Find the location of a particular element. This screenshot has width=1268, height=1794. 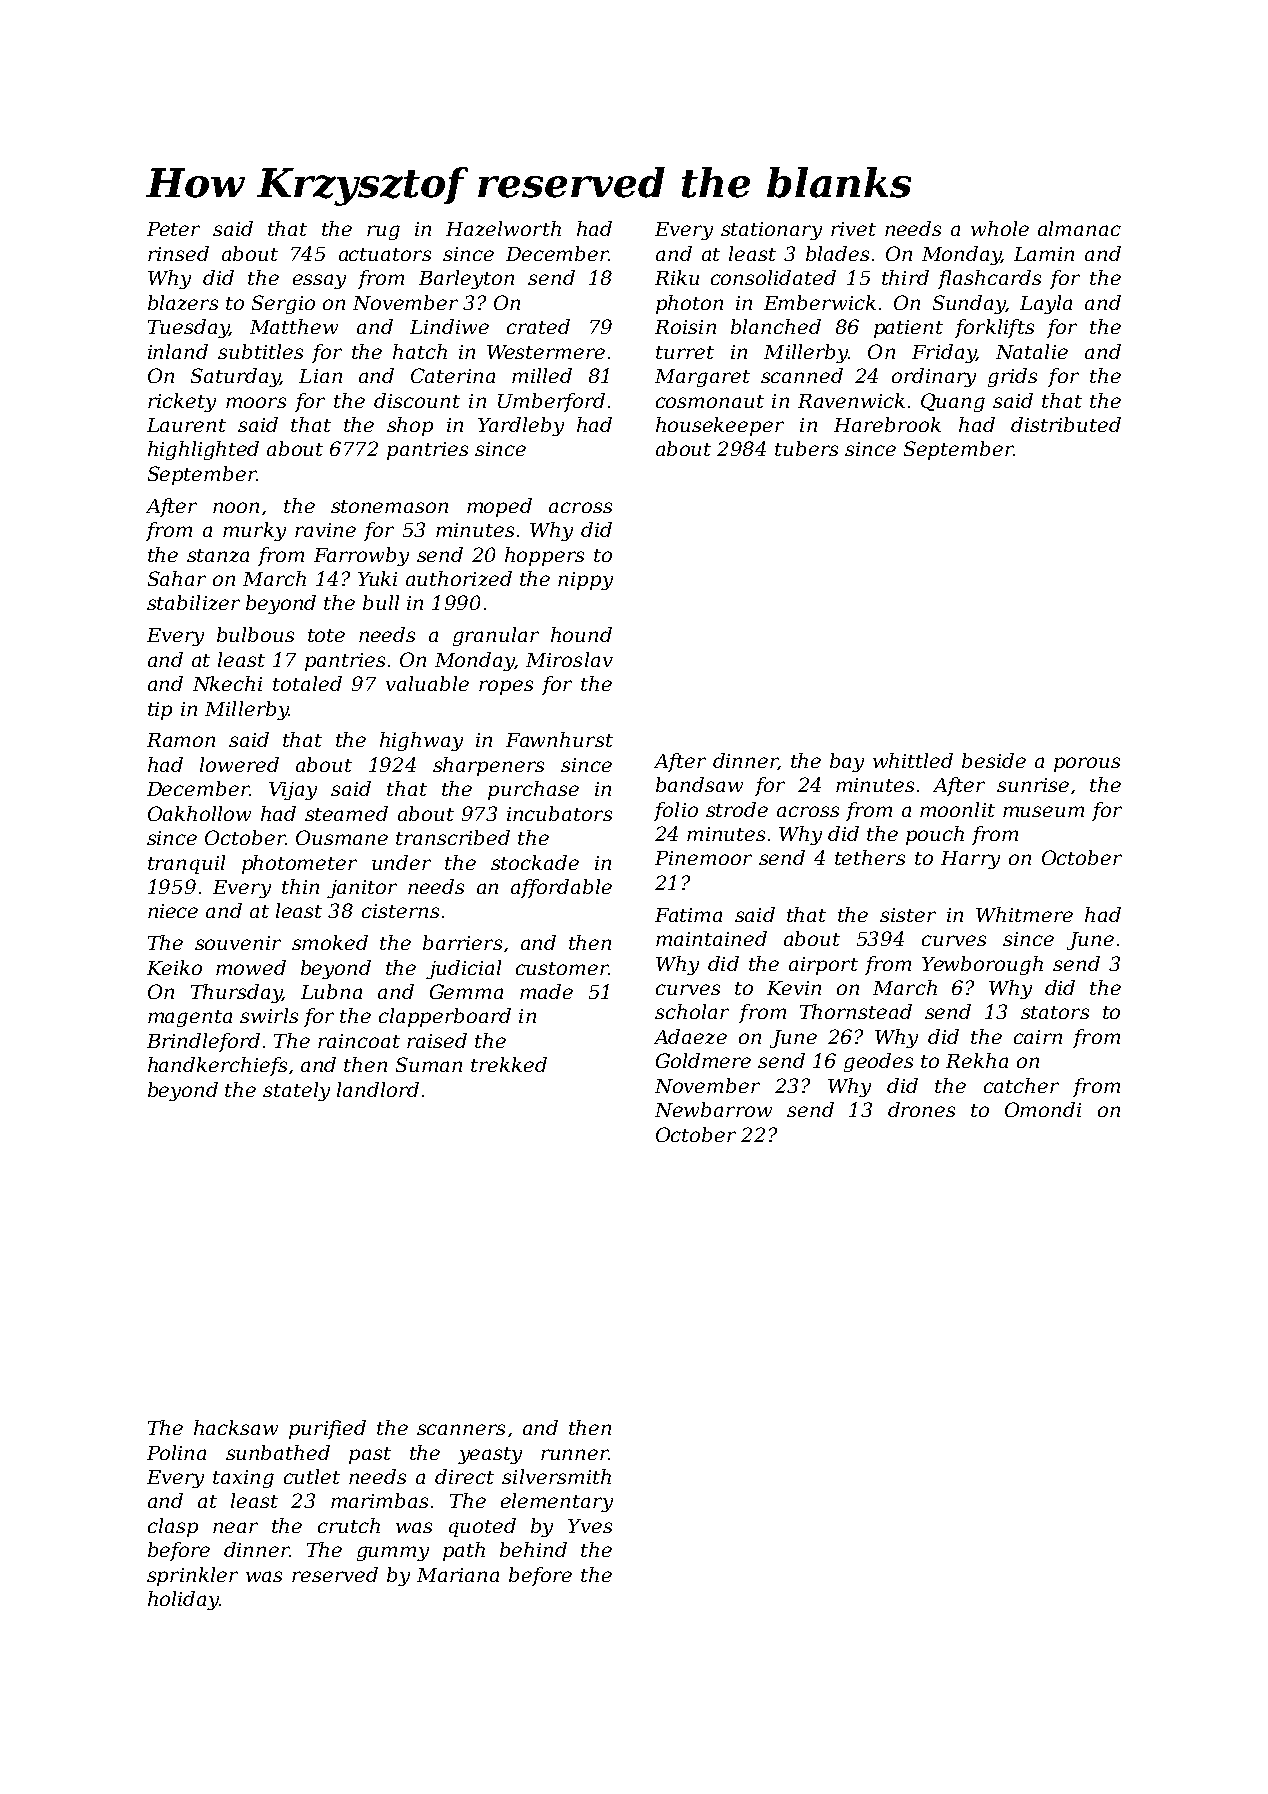

highlighted is located at coordinates (203, 450).
